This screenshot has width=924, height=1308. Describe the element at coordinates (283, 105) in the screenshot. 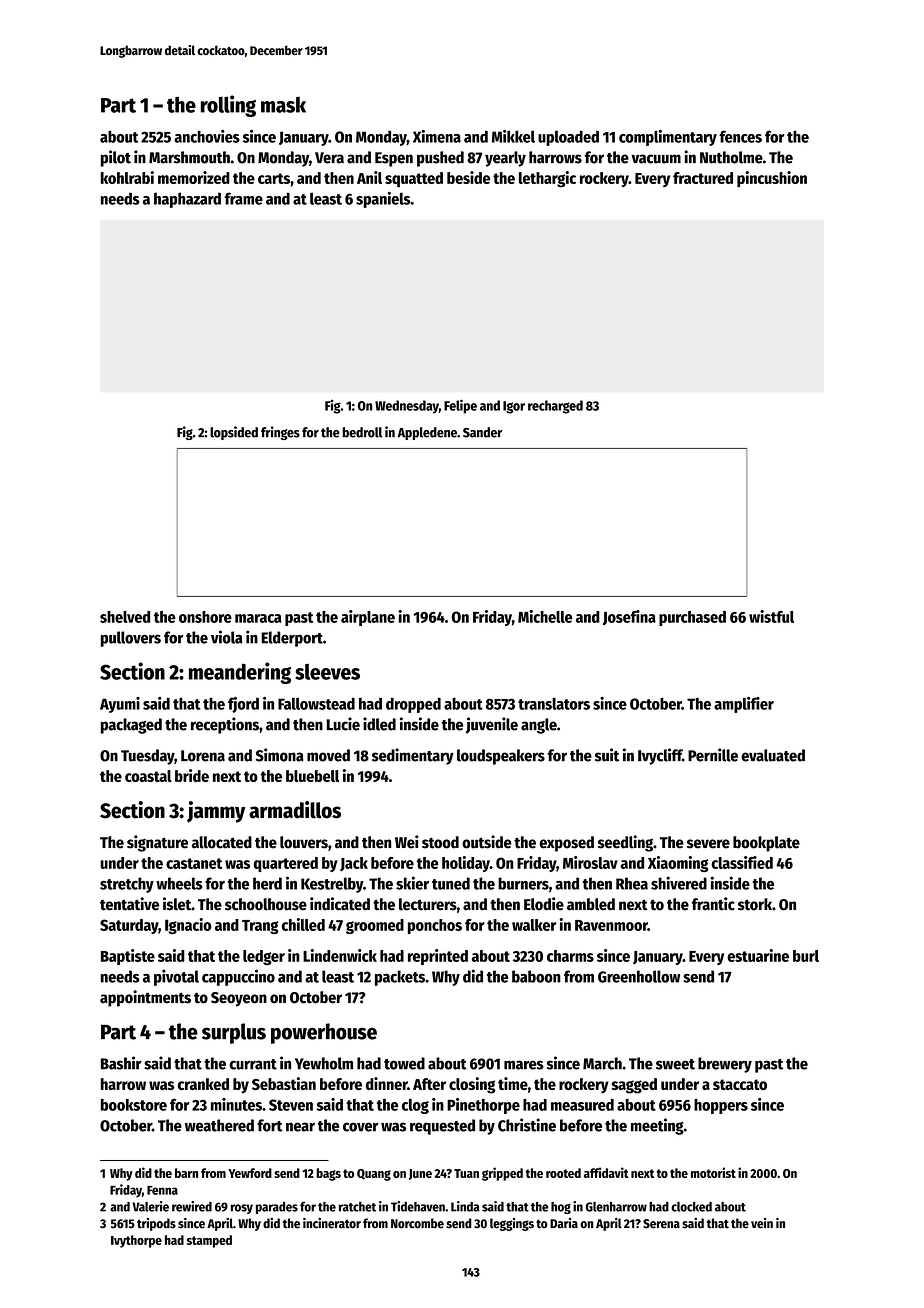

I see `mask` at that location.
